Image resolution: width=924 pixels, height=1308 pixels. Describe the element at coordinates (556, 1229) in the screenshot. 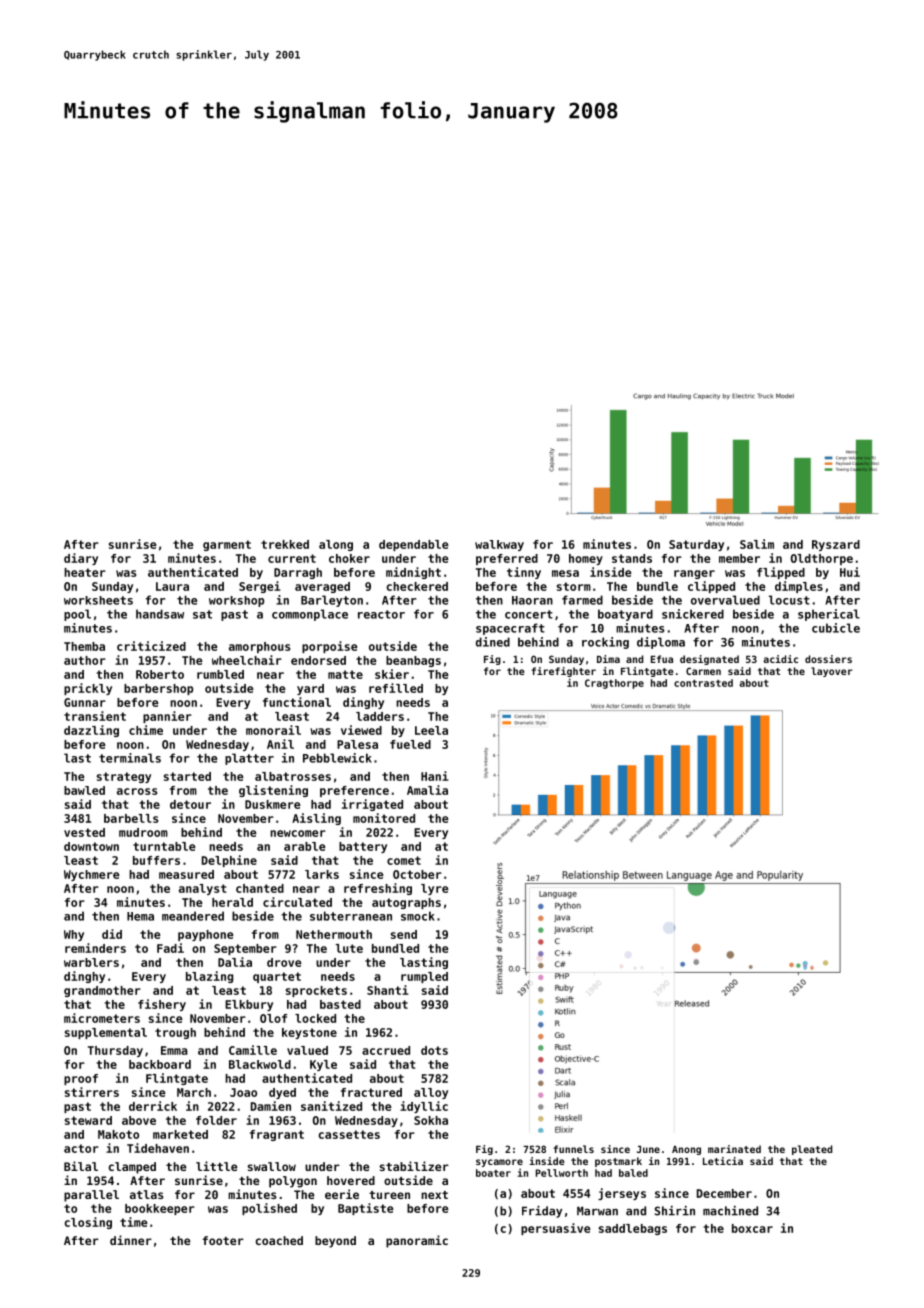

I see `persuasive` at that location.
